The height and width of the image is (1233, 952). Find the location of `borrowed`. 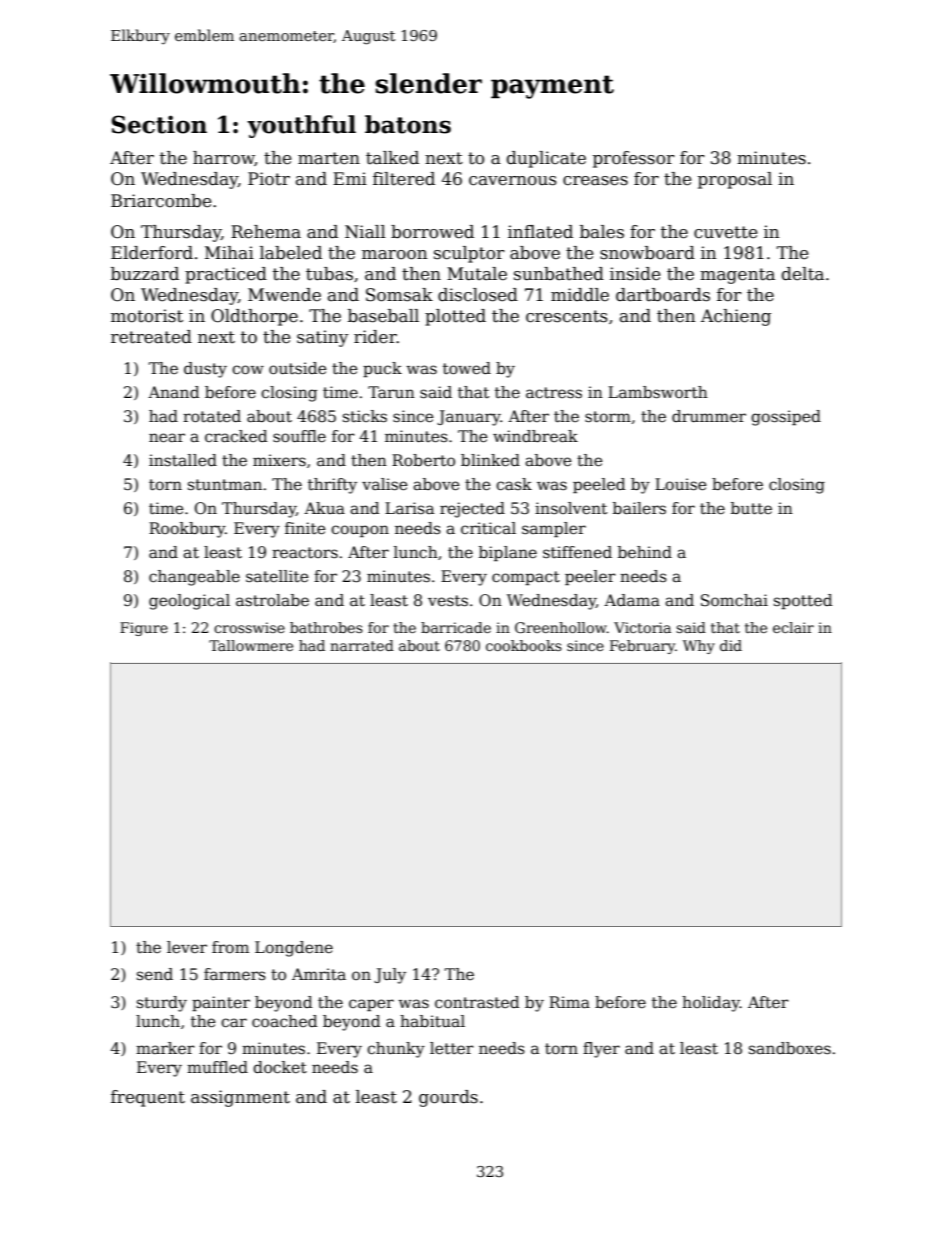

borrowed is located at coordinates (432, 232).
